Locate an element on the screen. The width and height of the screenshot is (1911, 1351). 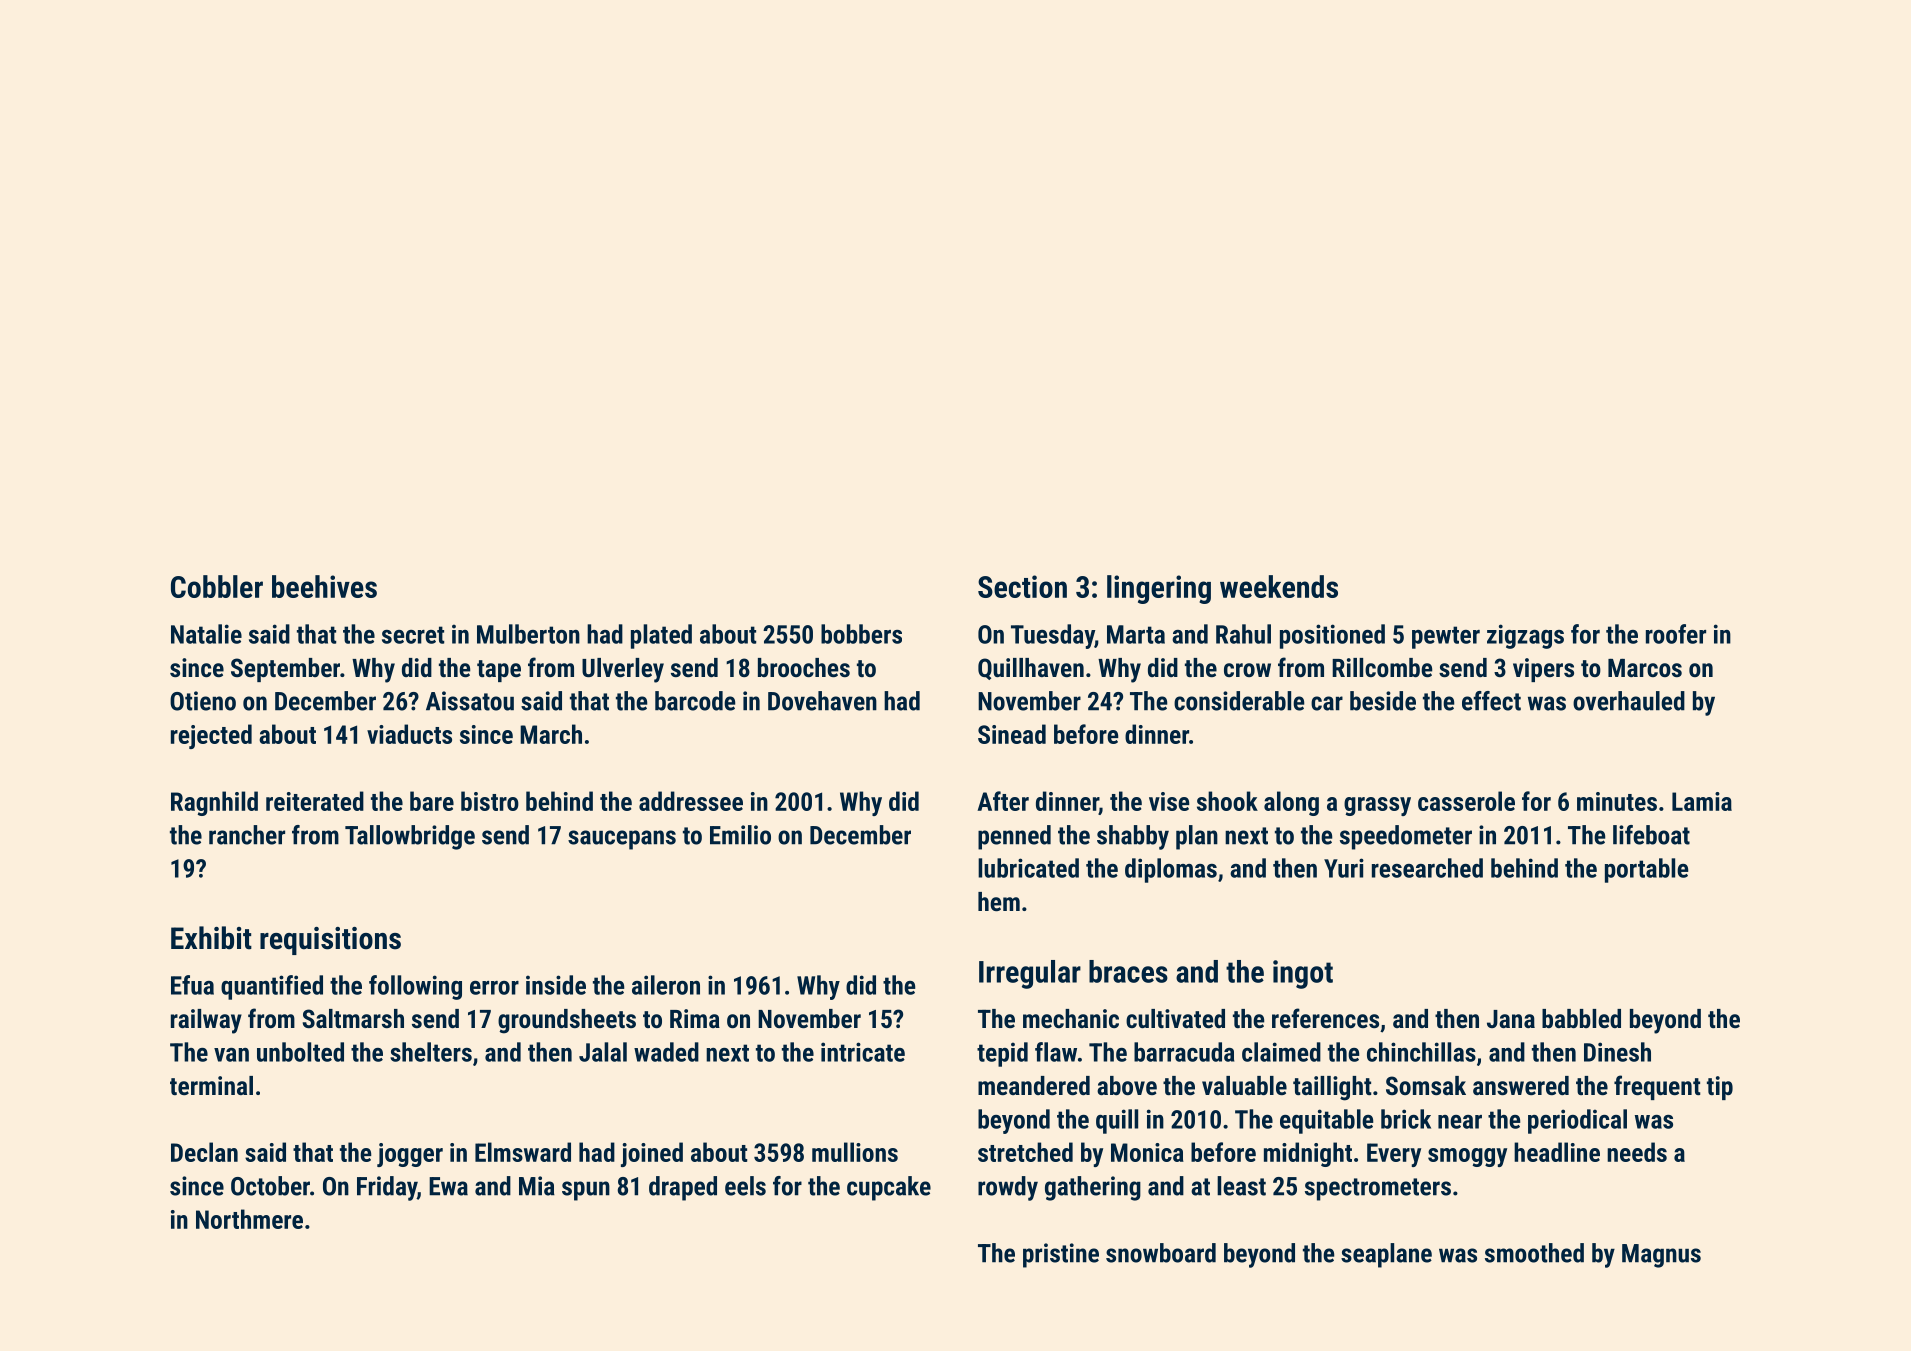
March is located at coordinates (551, 734).
